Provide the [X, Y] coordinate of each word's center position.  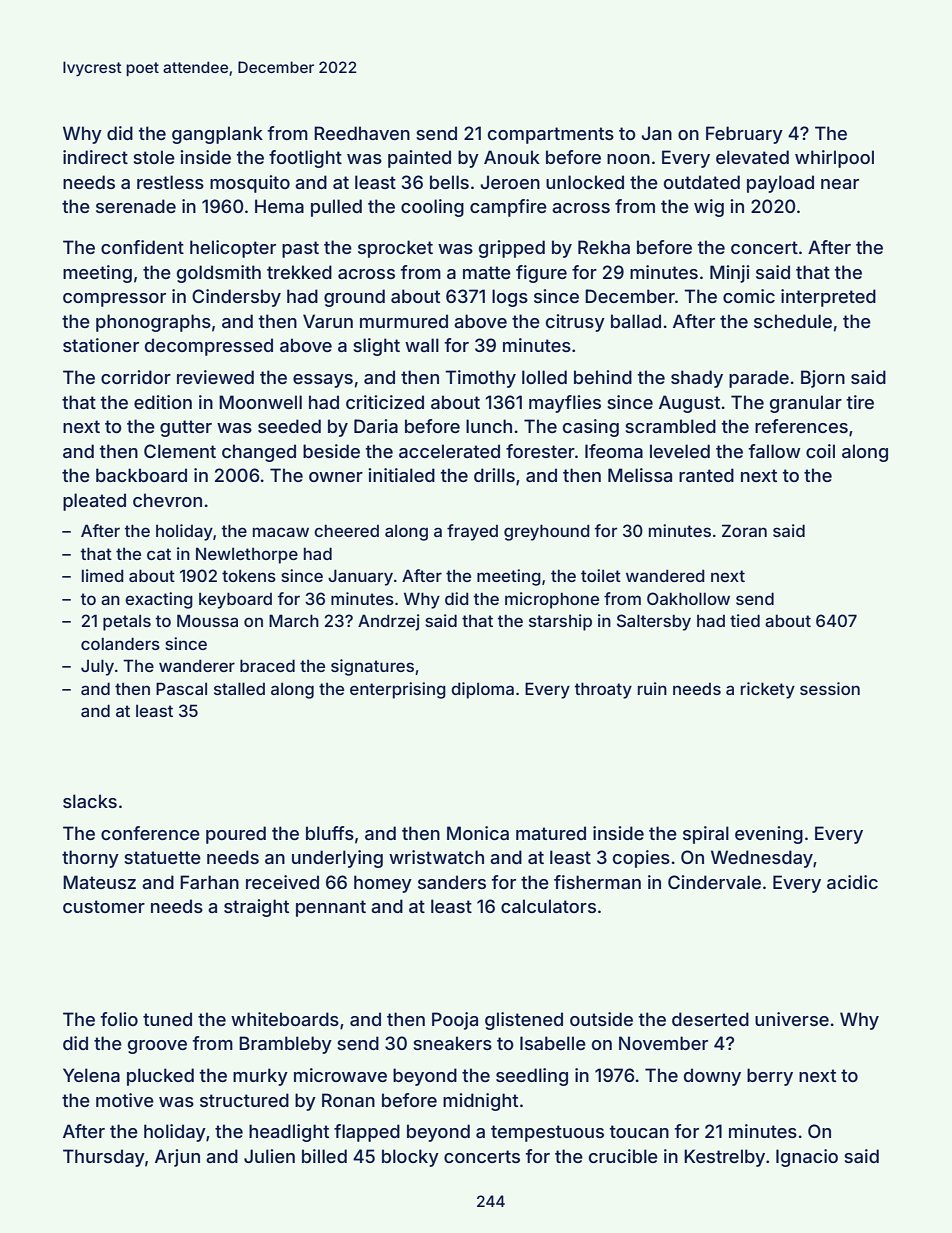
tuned [167, 1019]
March [294, 620]
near [840, 184]
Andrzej [389, 622]
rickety [768, 690]
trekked [299, 272]
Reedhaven [362, 133]
